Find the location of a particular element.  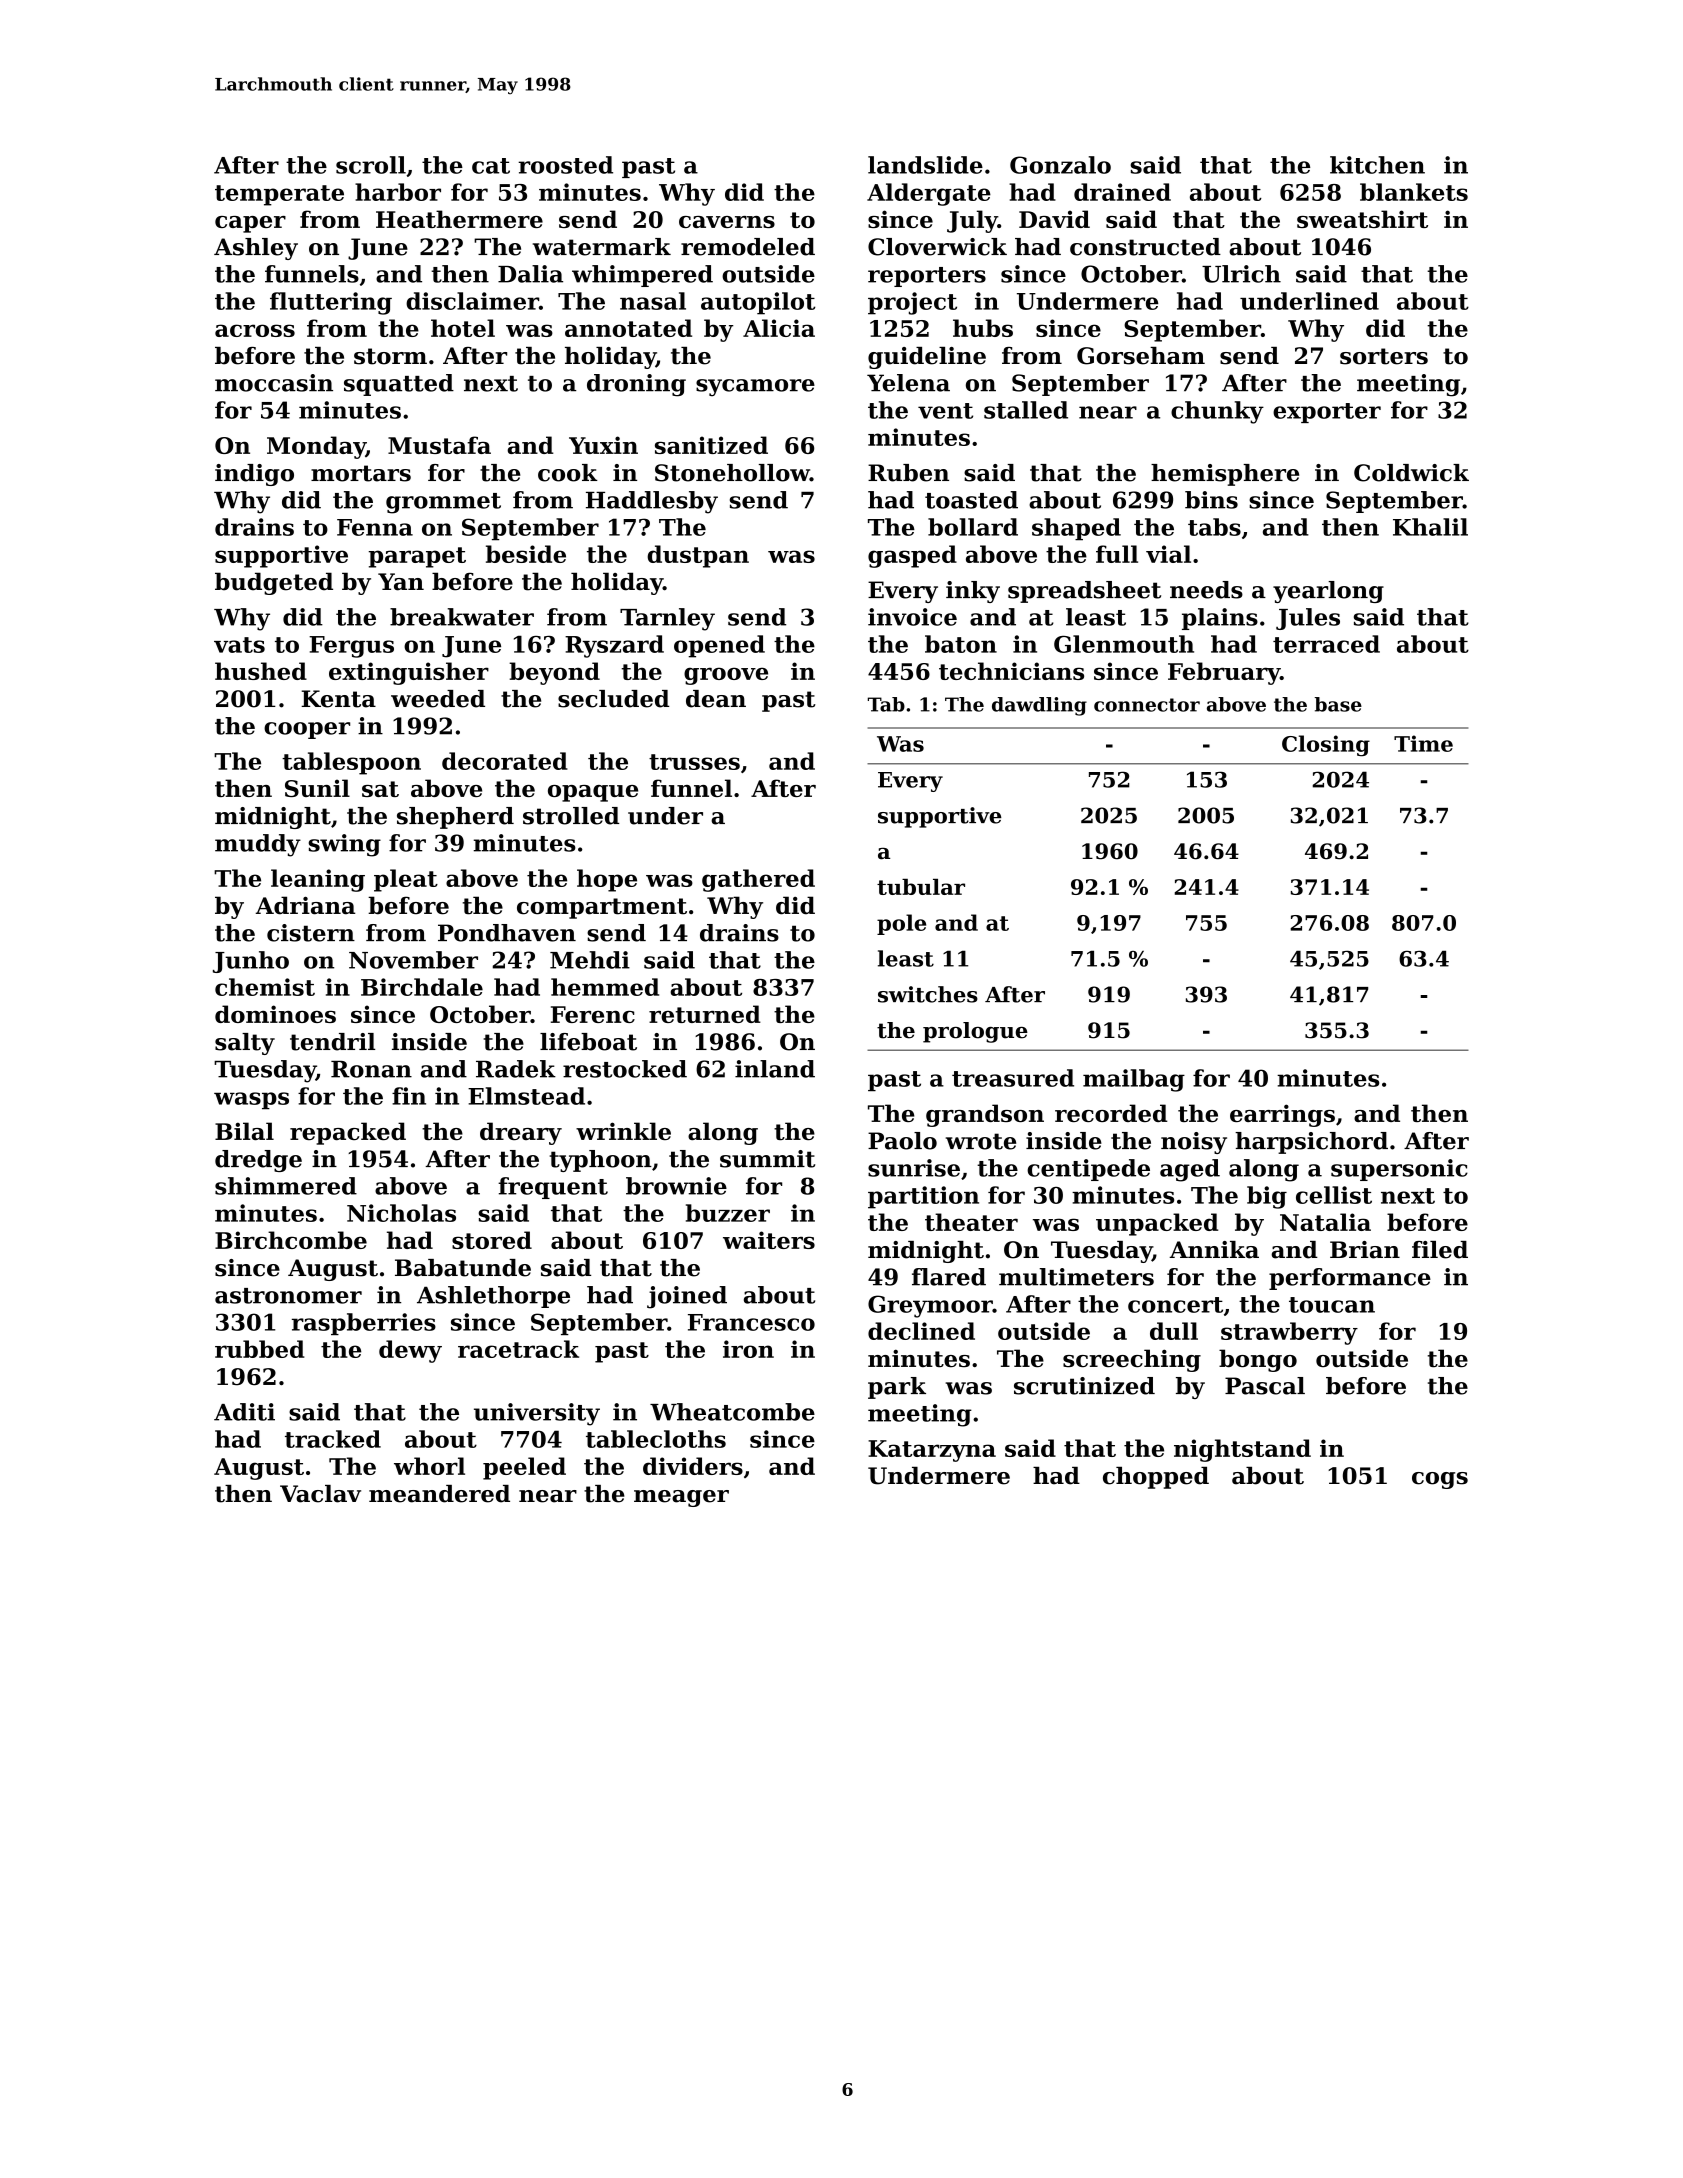

Paolo is located at coordinates (902, 1141).
